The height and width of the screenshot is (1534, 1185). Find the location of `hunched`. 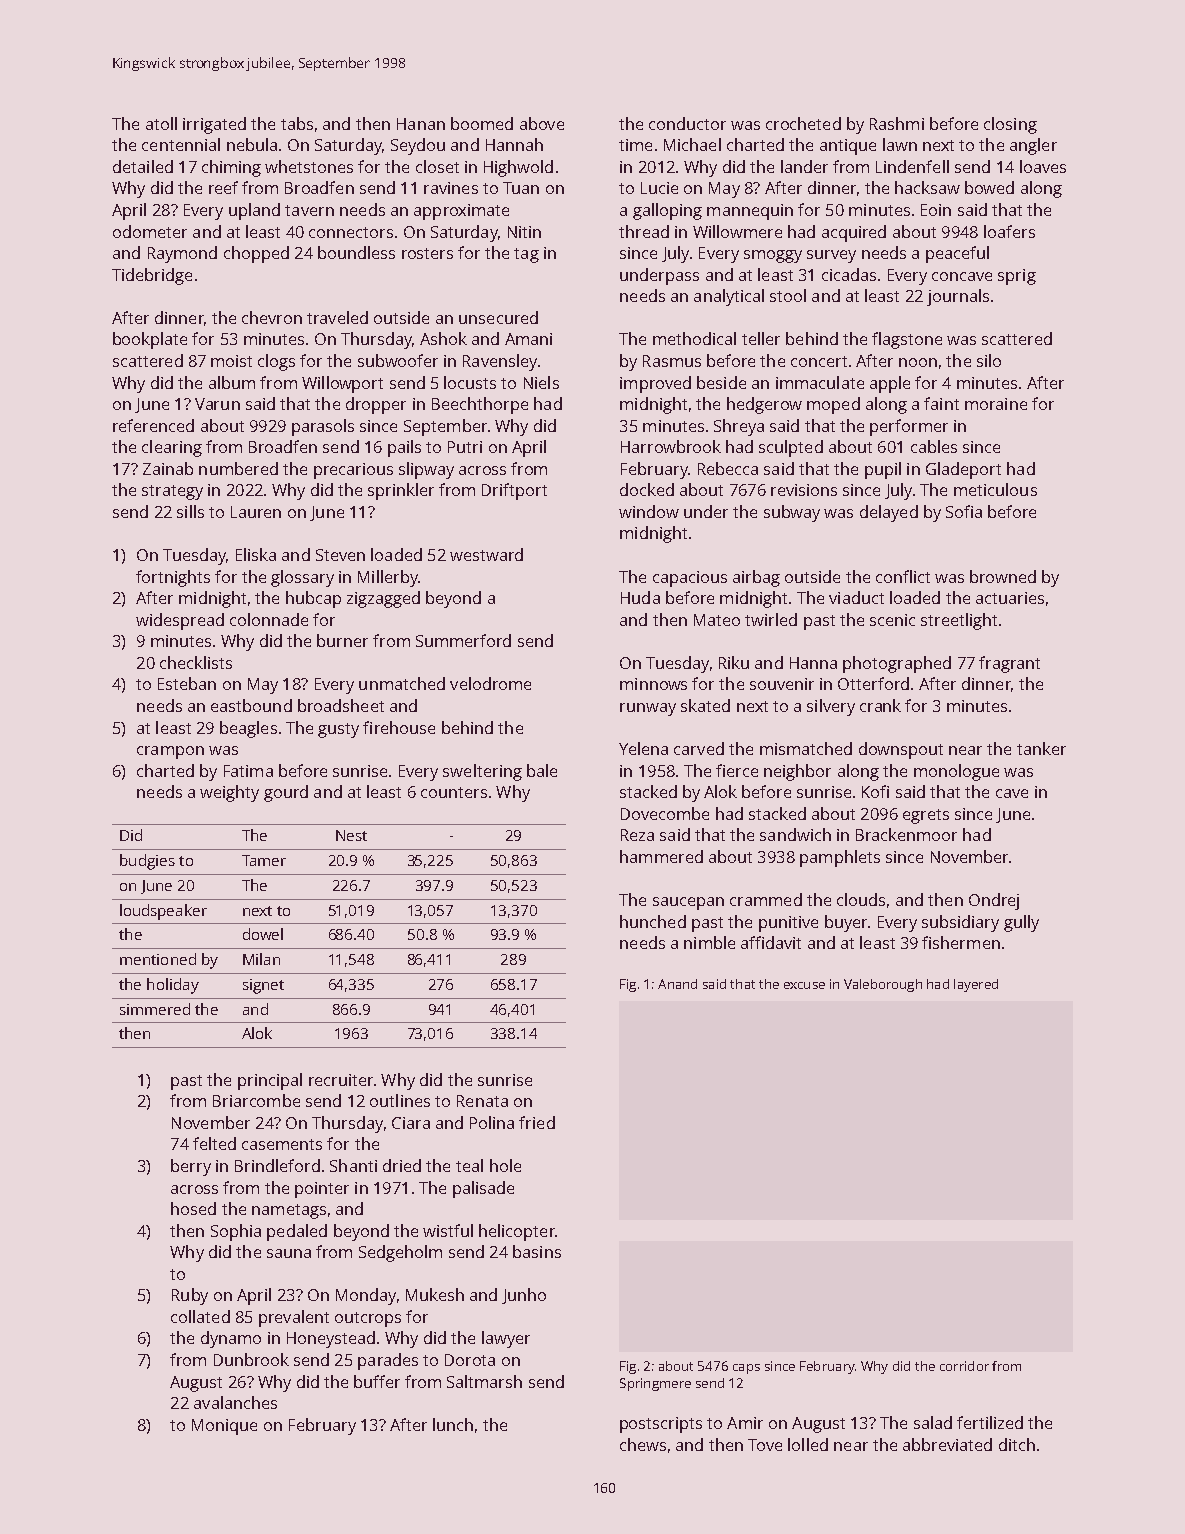

hunched is located at coordinates (653, 921).
